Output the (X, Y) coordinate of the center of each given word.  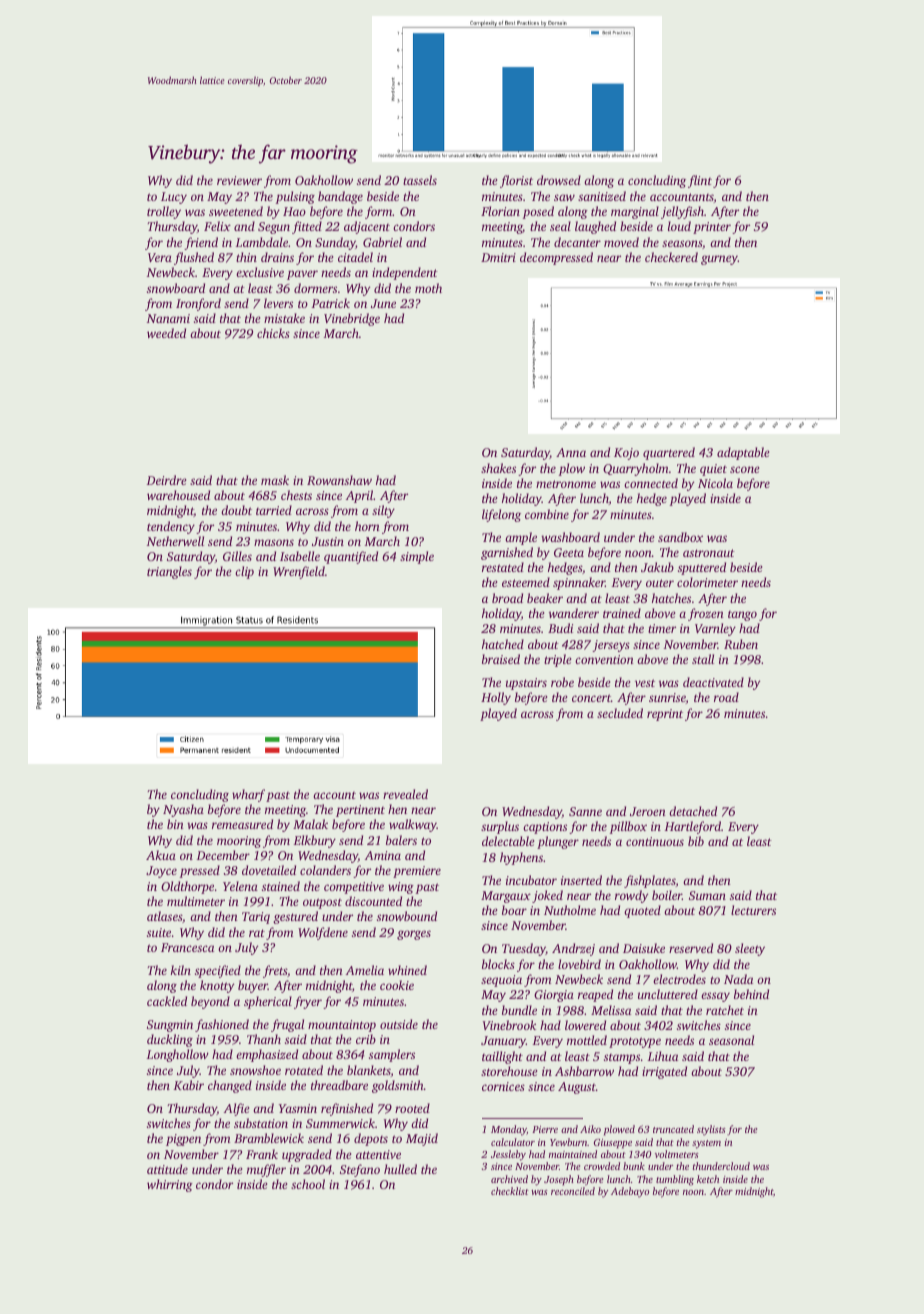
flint (700, 181)
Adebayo (630, 1192)
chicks (273, 333)
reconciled (573, 1191)
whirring (170, 1185)
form (378, 212)
